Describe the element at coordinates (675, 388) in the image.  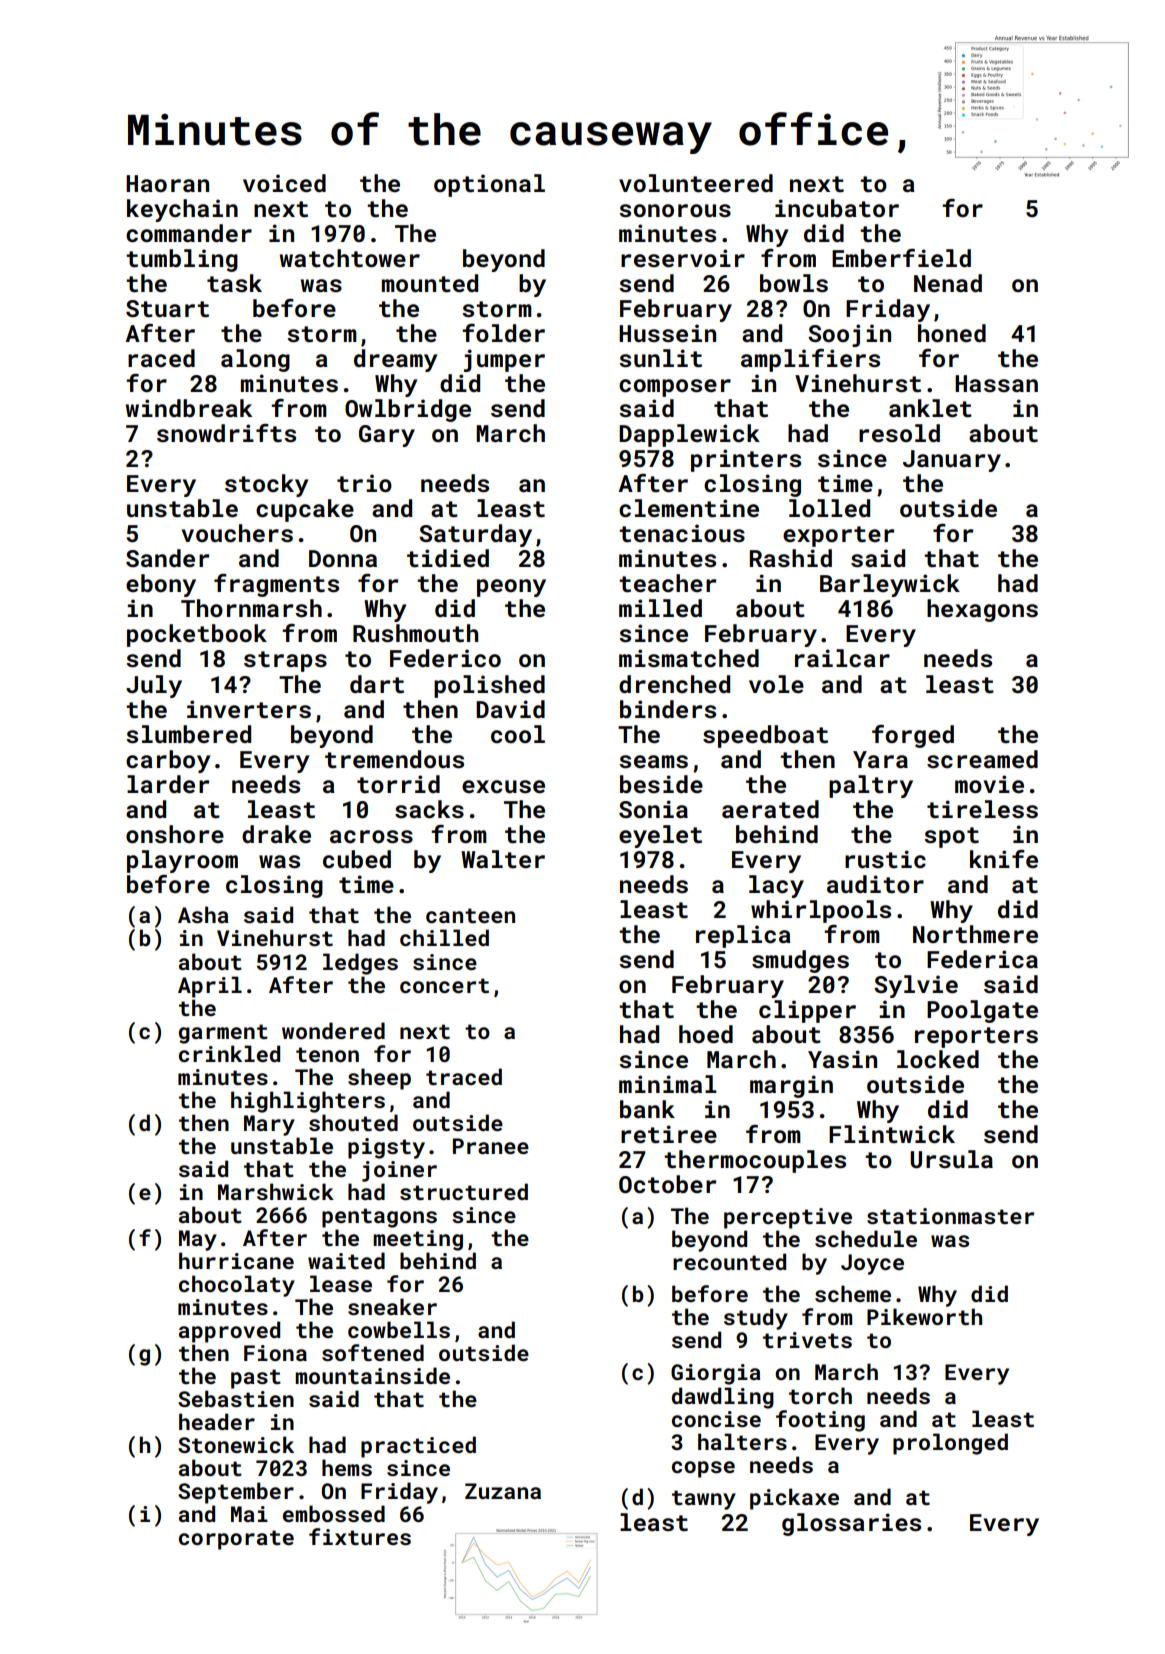
I see `composer` at that location.
